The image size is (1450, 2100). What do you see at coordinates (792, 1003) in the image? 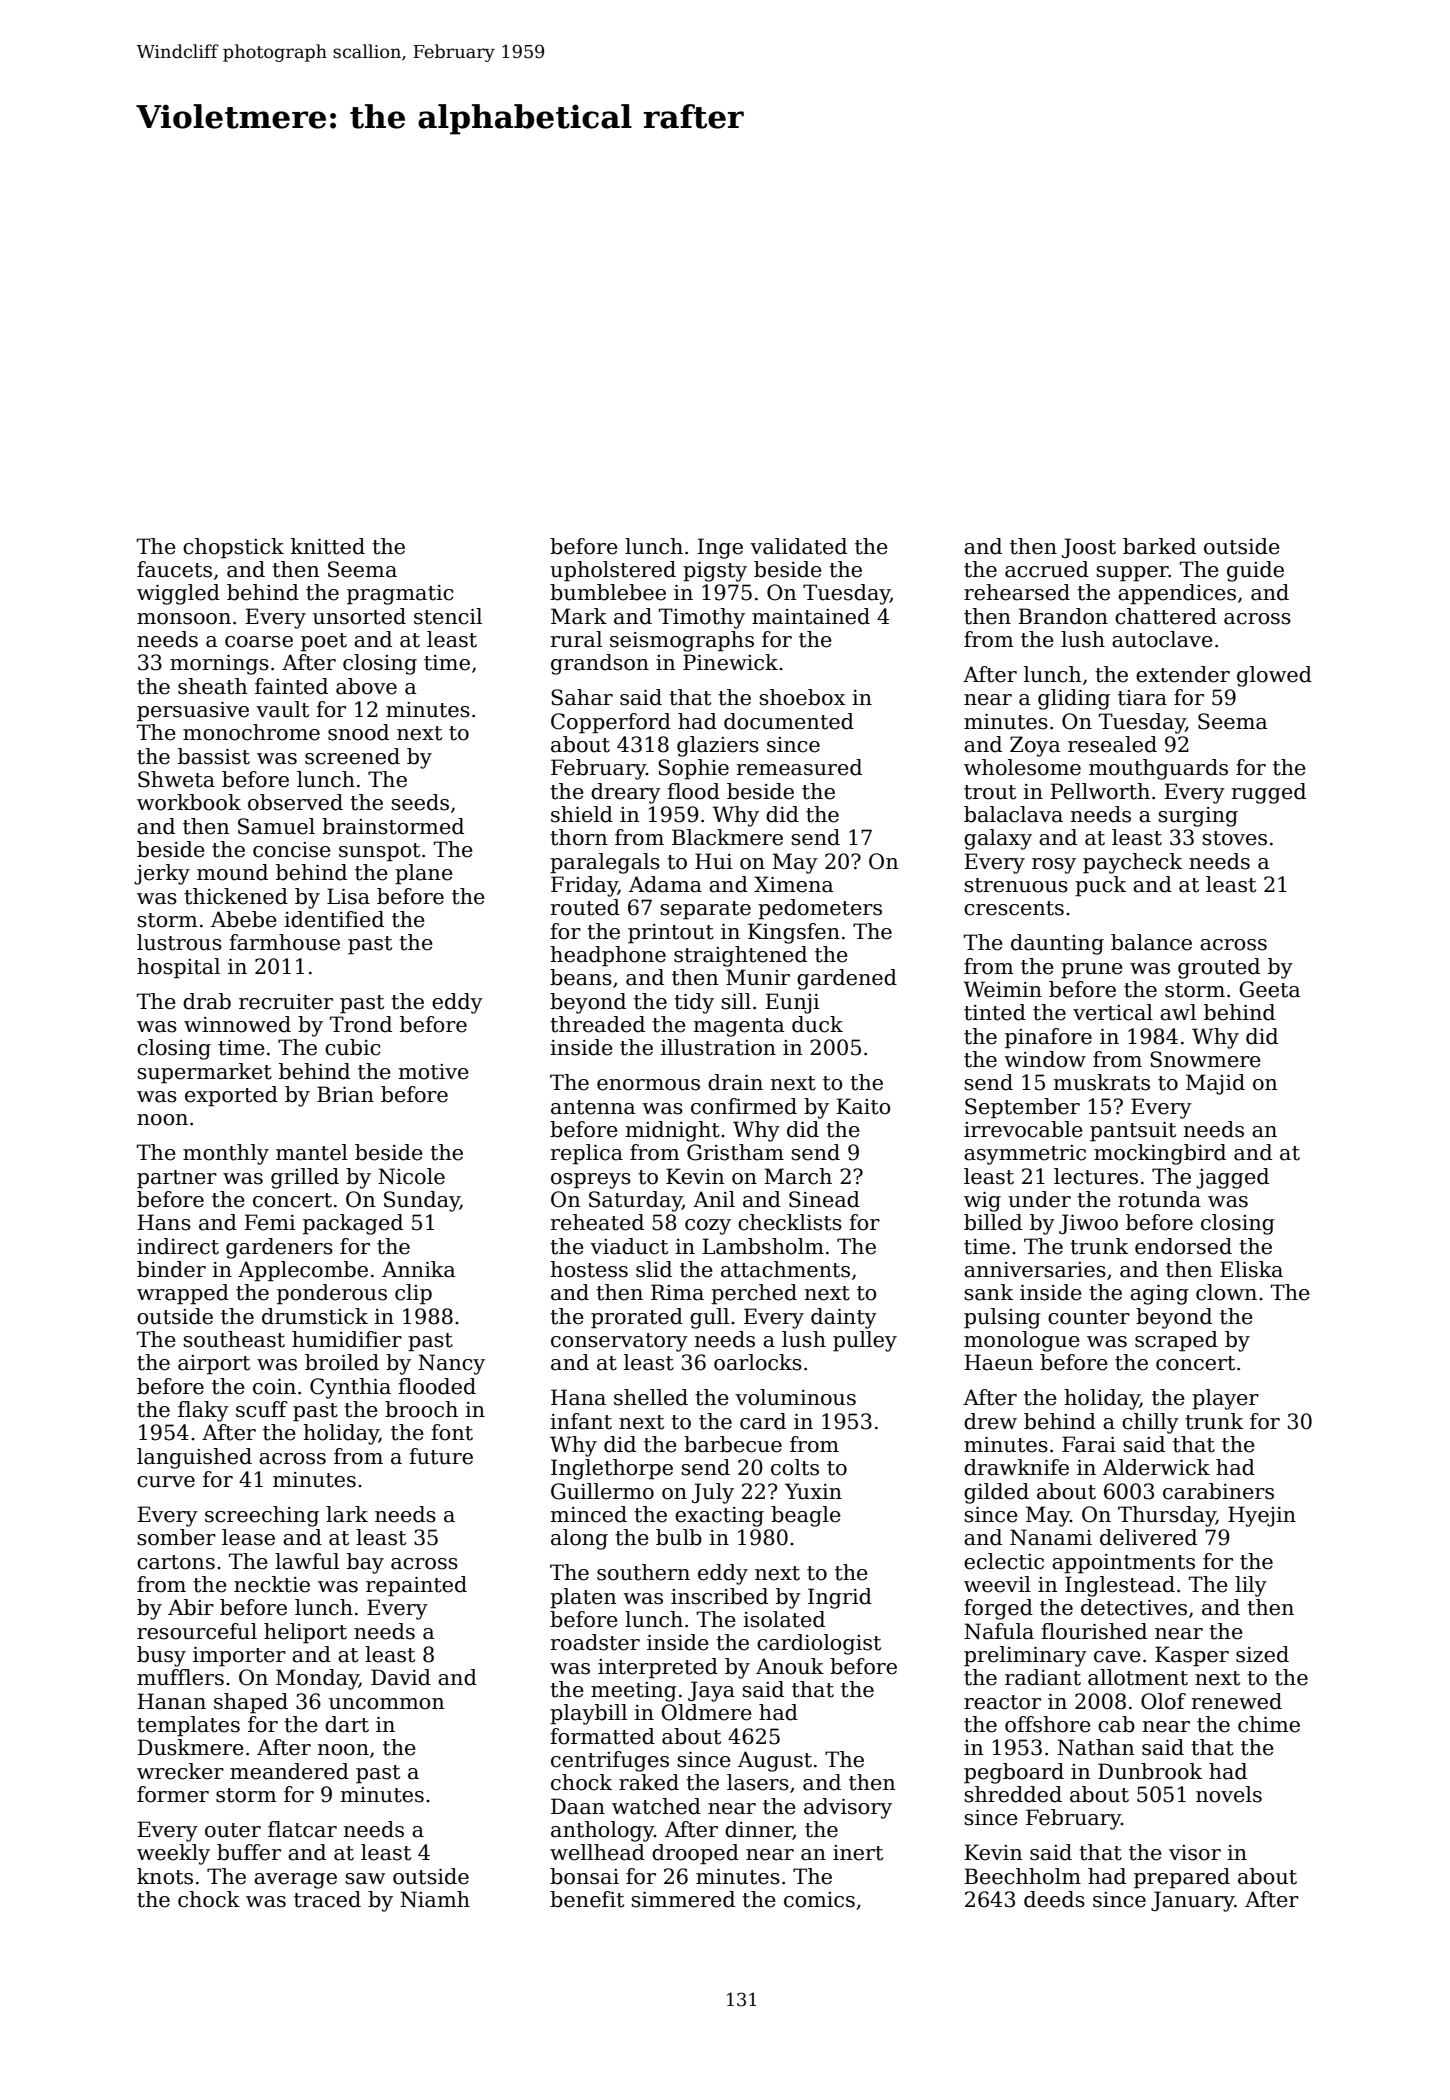
I see `Eunji` at bounding box center [792, 1003].
